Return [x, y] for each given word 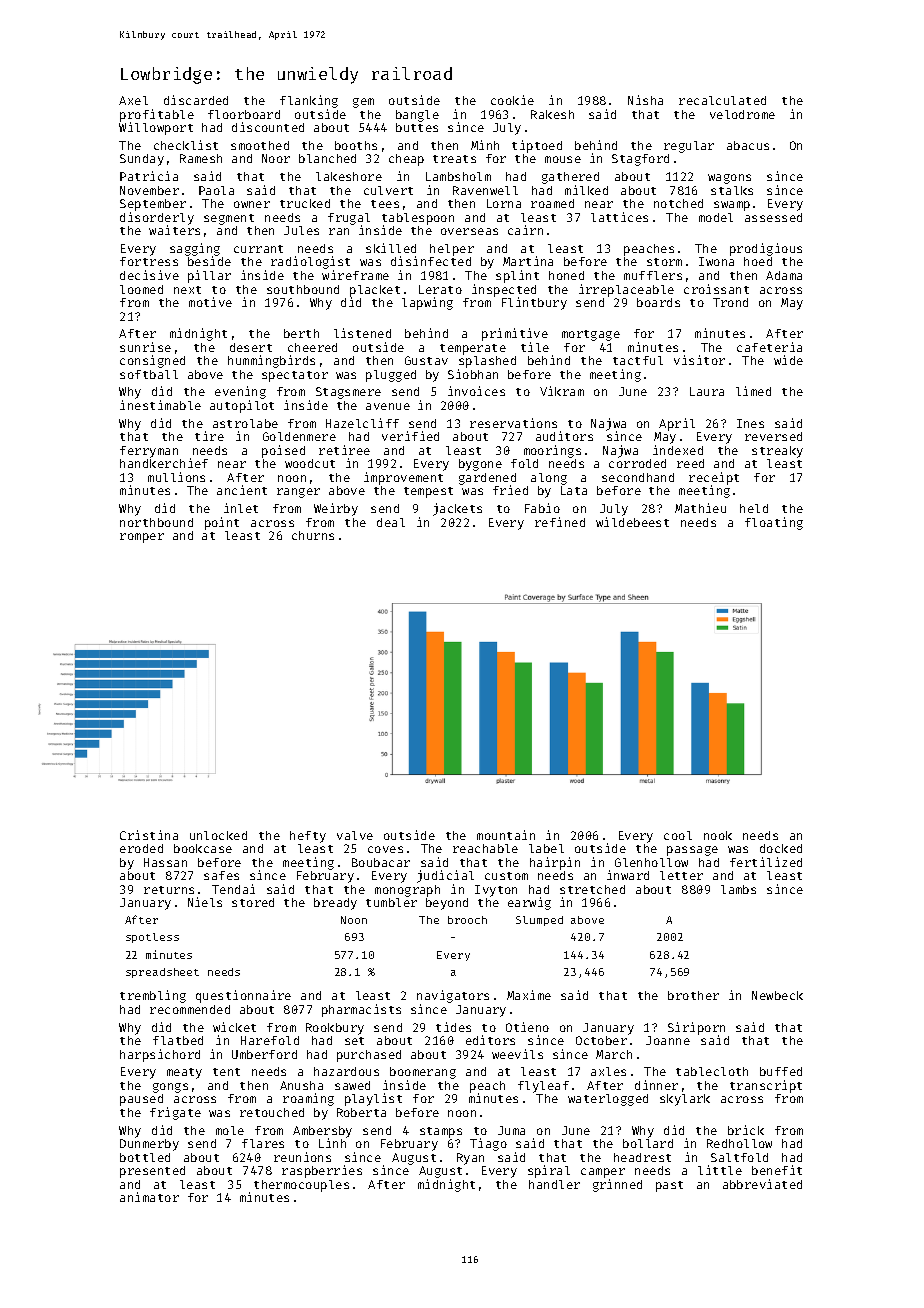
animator [149, 1197]
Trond [730, 302]
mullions [176, 477]
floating [774, 523]
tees [385, 204]
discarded [196, 100]
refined [560, 522]
